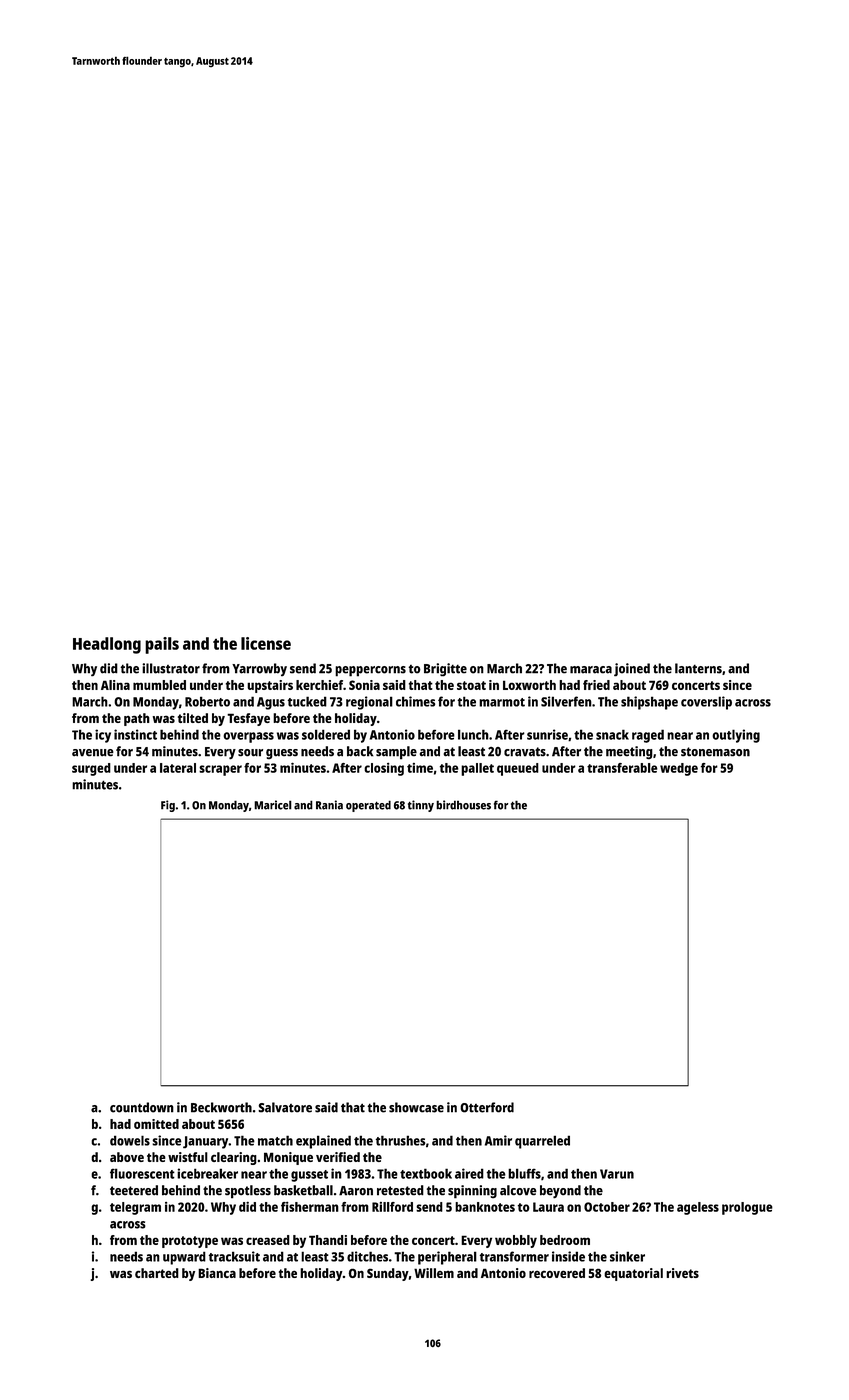 The height and width of the screenshot is (1400, 849). I want to click on creased, so click(268, 1240).
